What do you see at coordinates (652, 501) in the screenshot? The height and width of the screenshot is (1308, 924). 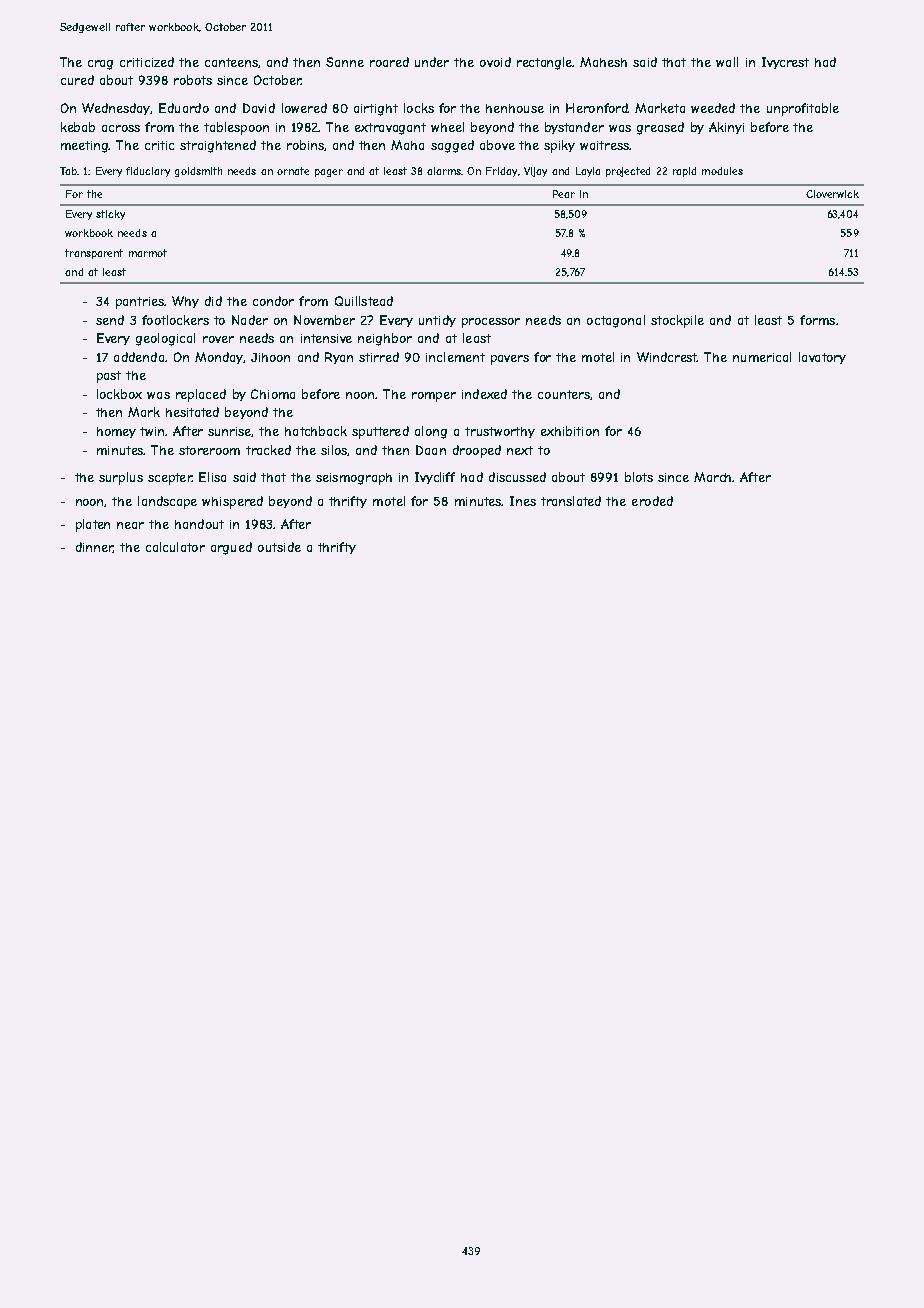 I see `eroded` at bounding box center [652, 501].
